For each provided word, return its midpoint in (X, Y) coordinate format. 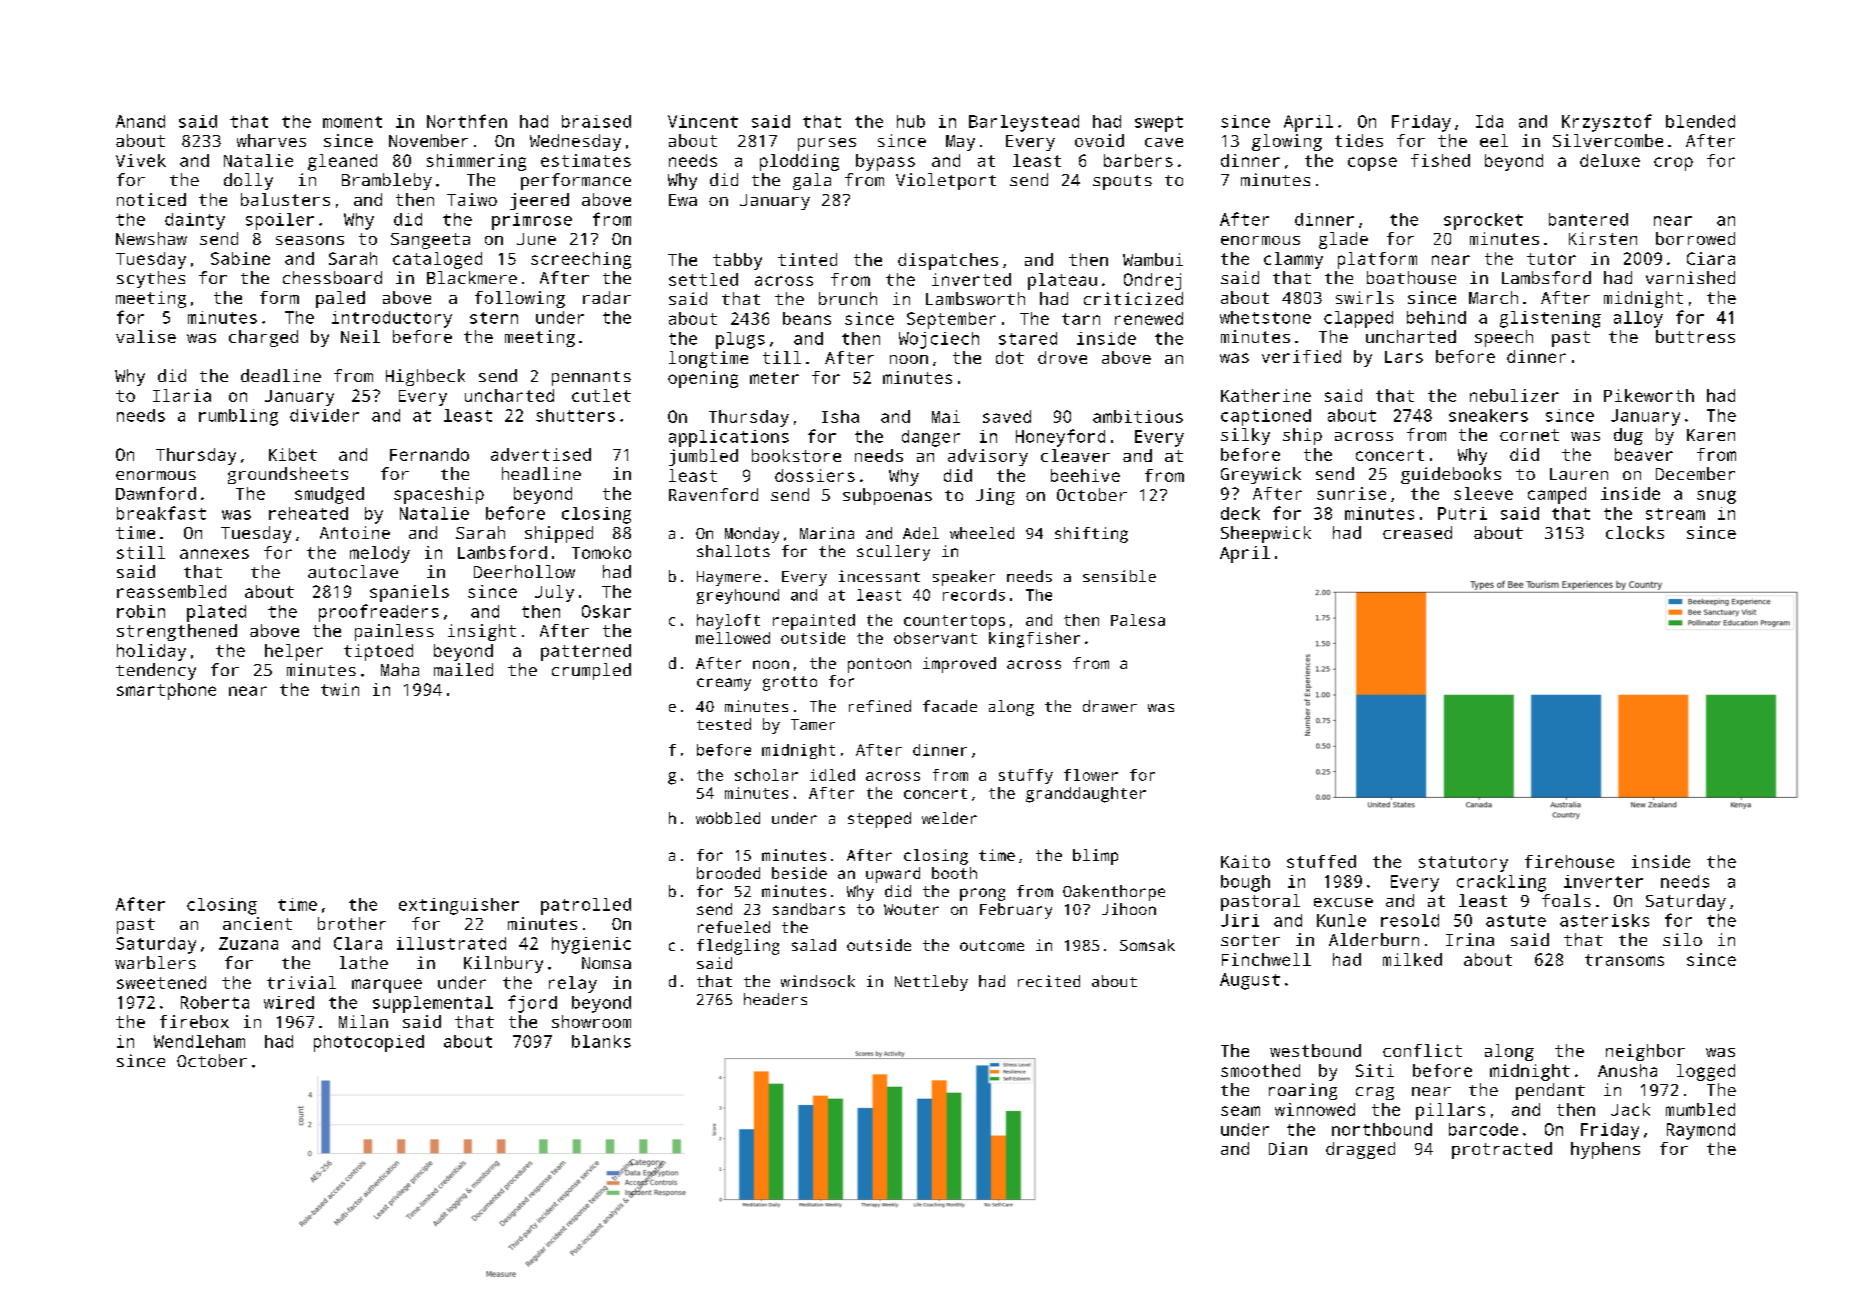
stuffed (1321, 861)
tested (724, 724)
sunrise (1351, 493)
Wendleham (199, 1041)
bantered (1588, 219)
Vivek (141, 160)
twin (340, 689)
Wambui (1153, 259)
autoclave (353, 571)
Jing (995, 496)
